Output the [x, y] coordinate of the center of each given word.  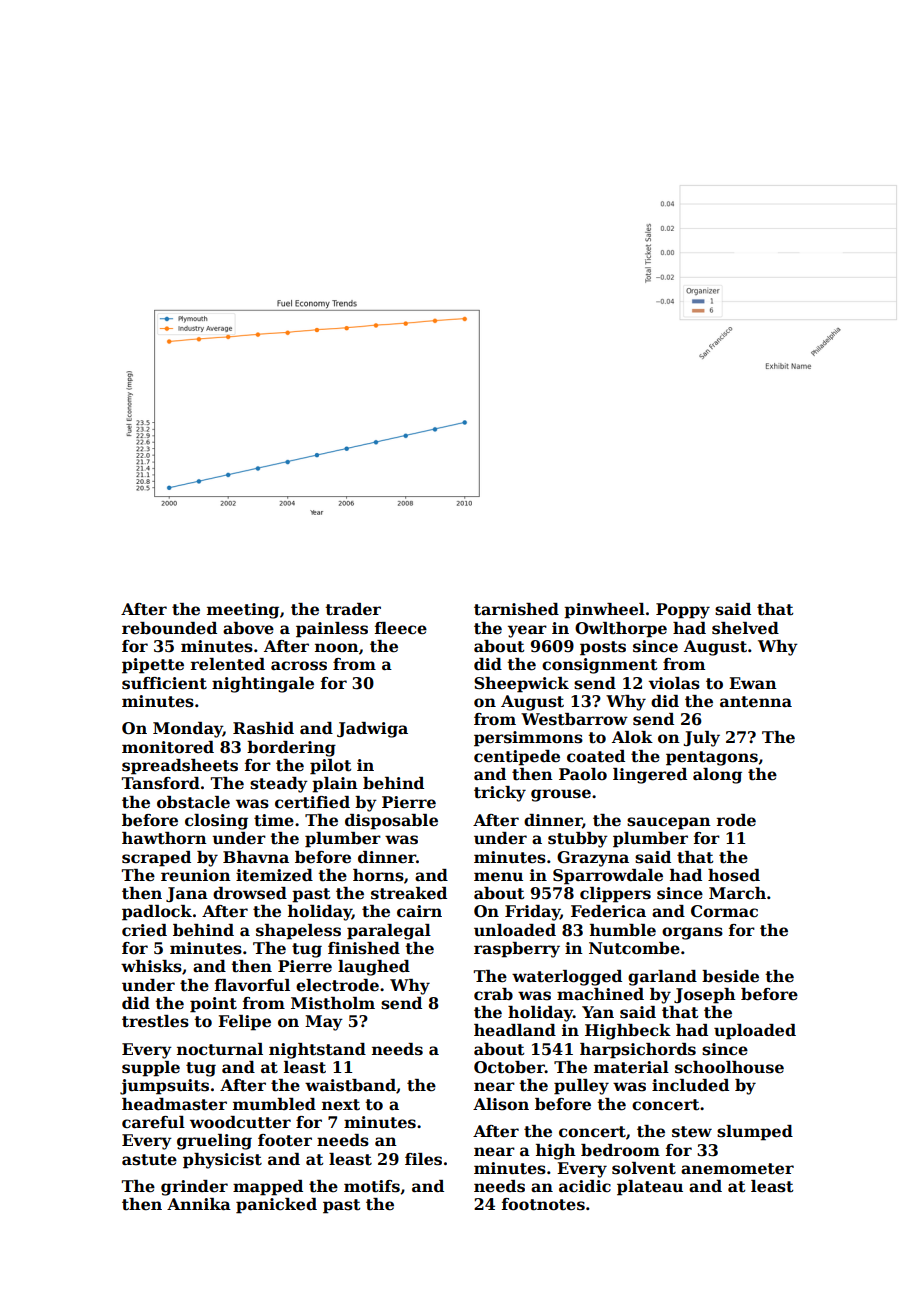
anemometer [737, 1169]
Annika [199, 1204]
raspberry [517, 950]
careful [153, 1122]
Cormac [724, 911]
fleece [401, 628]
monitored [168, 747]
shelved [745, 628]
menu [498, 877]
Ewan [753, 683]
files [423, 1159]
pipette [153, 666]
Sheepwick [521, 685]
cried [144, 930]
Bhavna [256, 857]
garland [662, 978]
